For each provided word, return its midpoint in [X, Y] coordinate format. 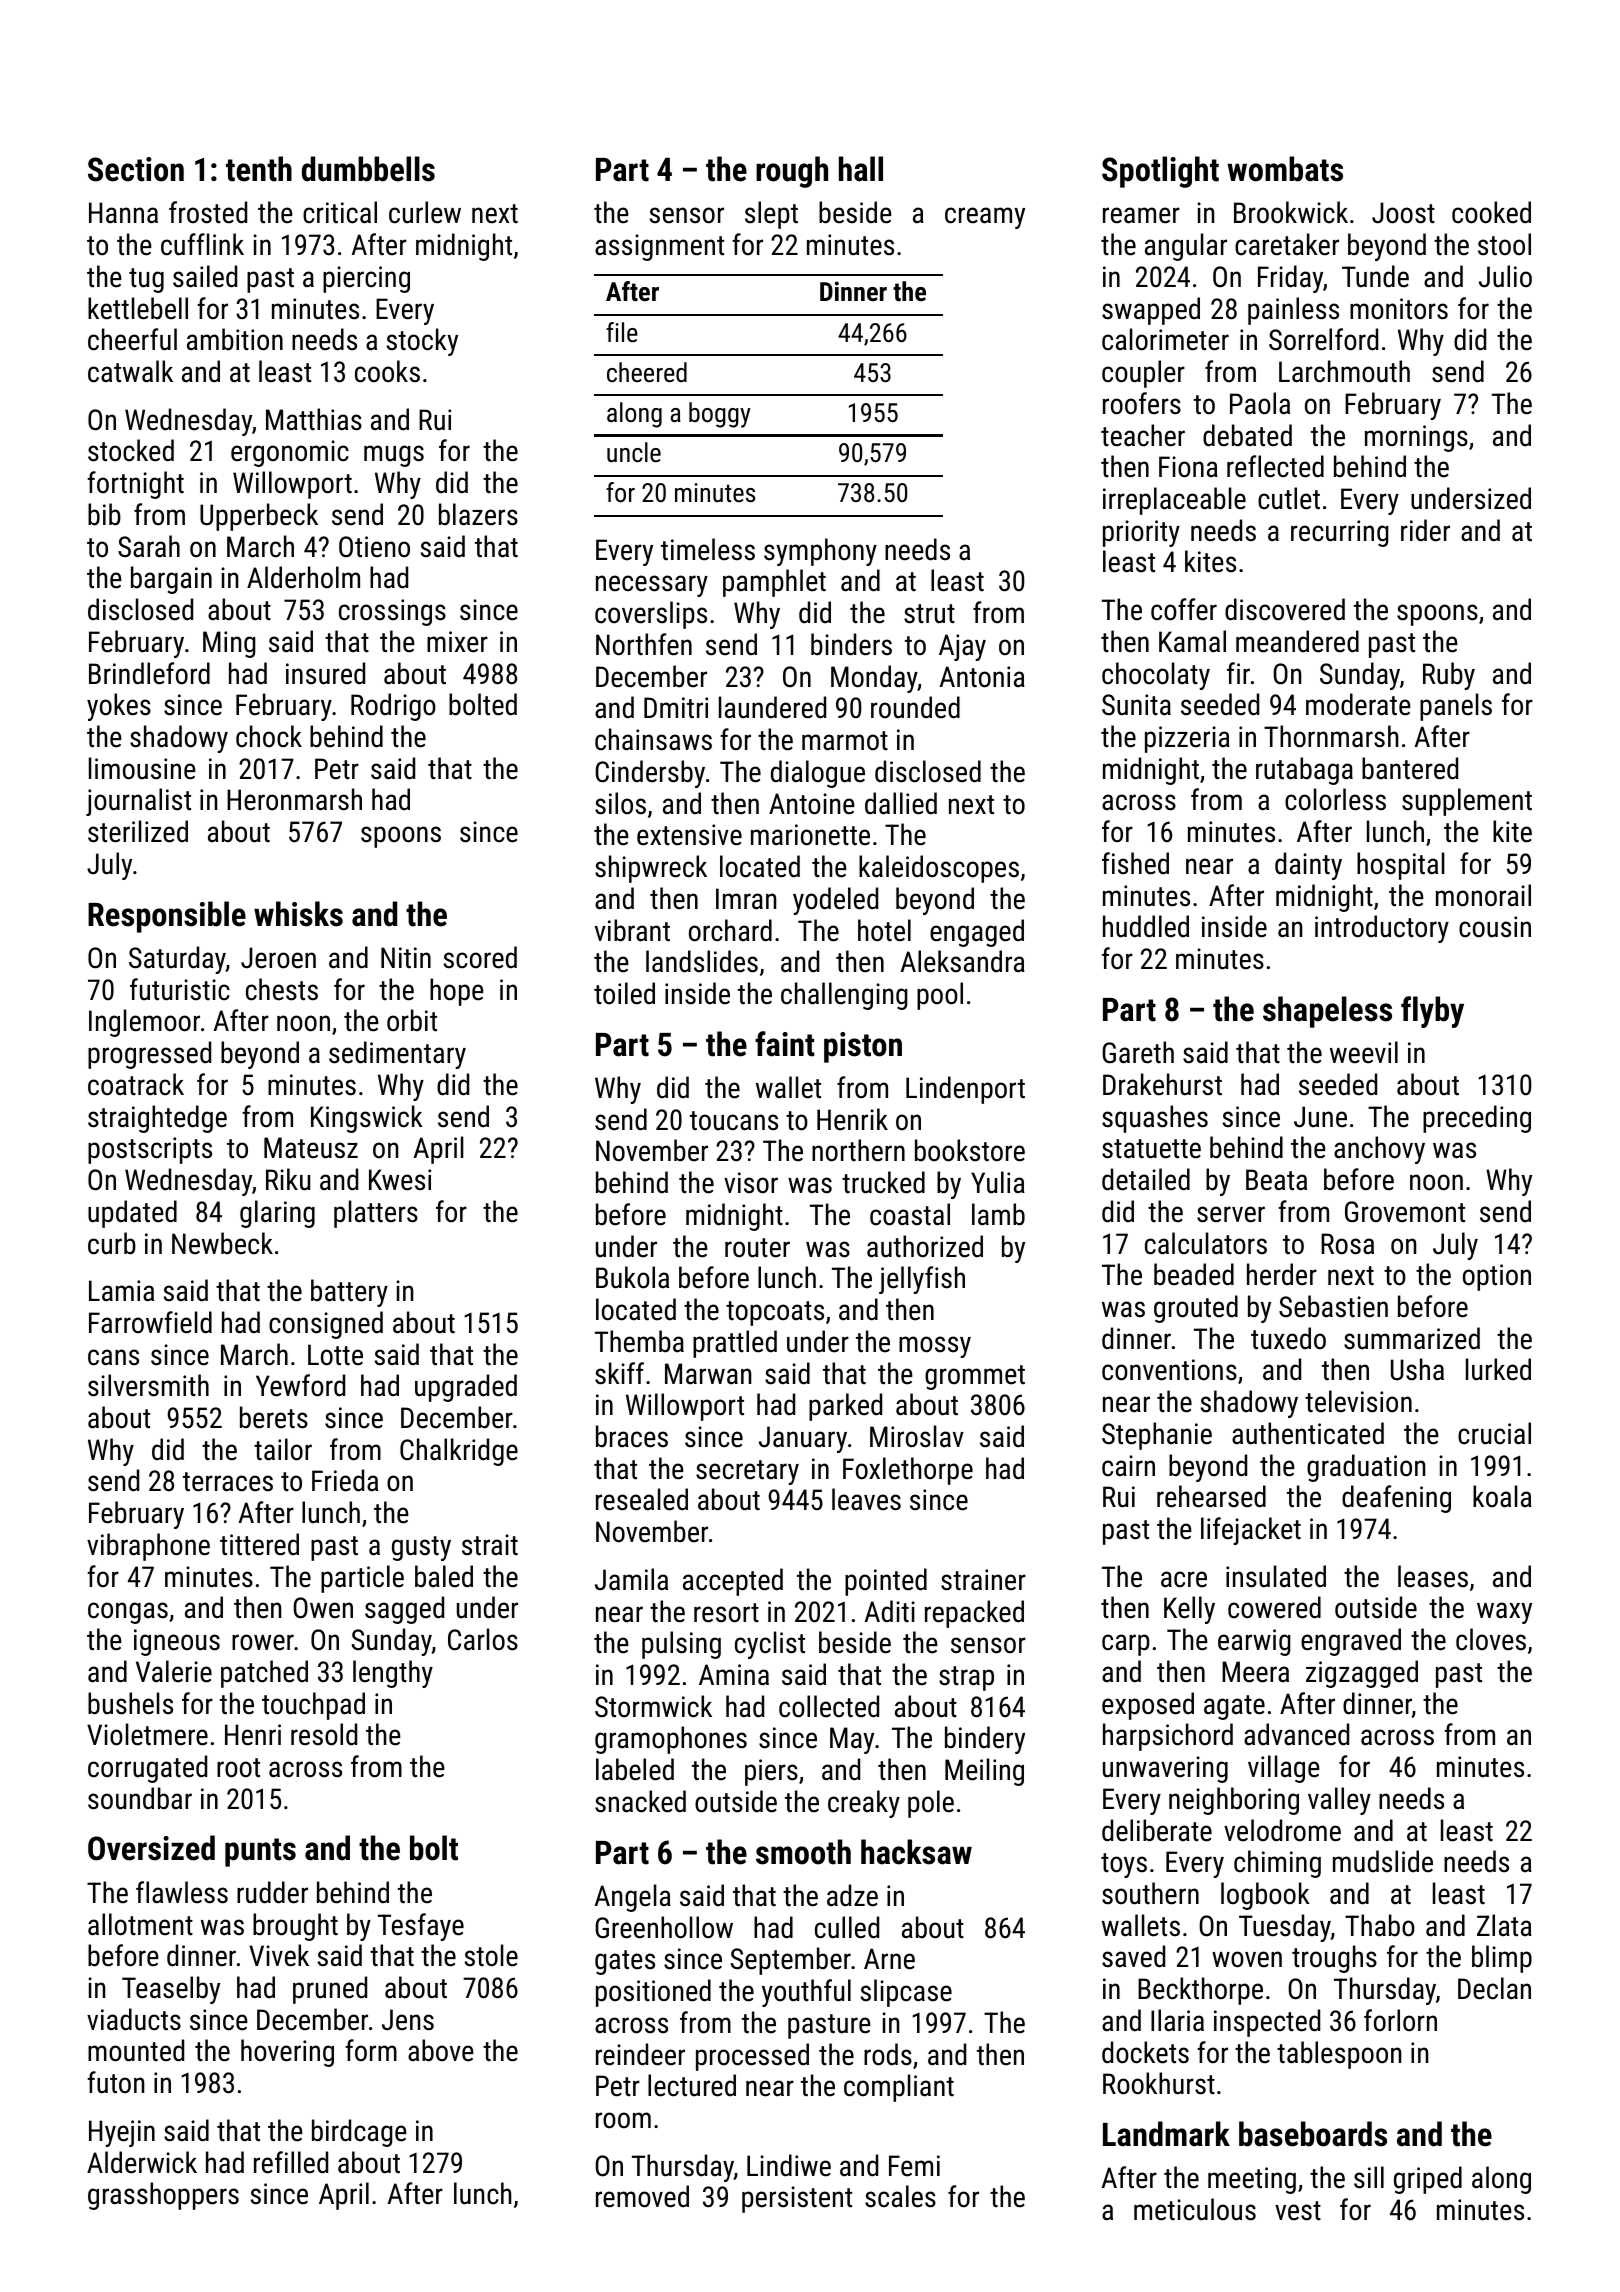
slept [771, 215]
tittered [259, 1544]
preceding [1477, 1119]
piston [863, 1047]
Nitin [406, 958]
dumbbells [368, 169]
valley [1339, 1801]
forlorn [1400, 2020]
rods [888, 2054]
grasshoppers [163, 2196]
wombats [1285, 169]
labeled [635, 1769]
